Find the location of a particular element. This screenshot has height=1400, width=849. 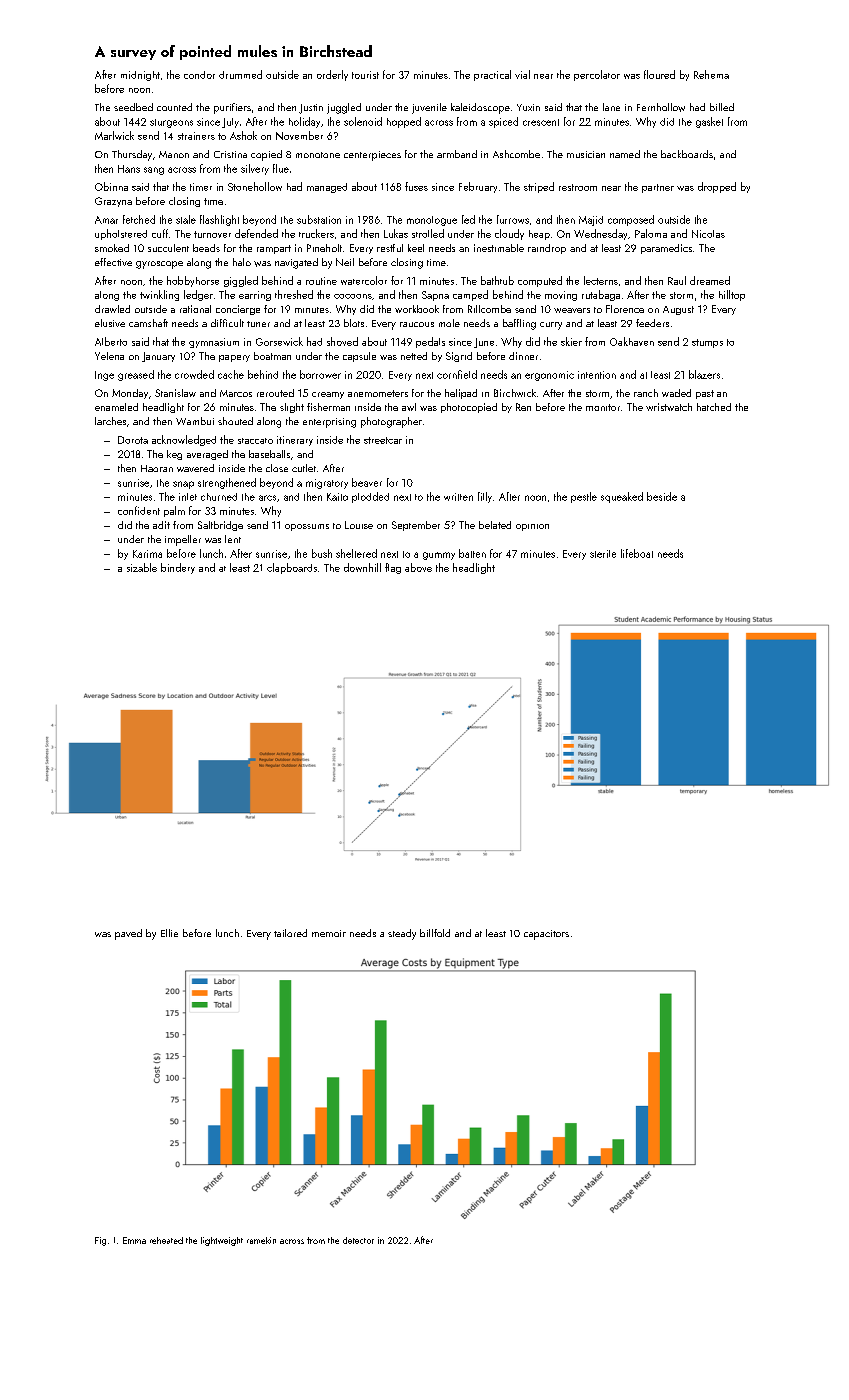

clapboards is located at coordinates (292, 568).
